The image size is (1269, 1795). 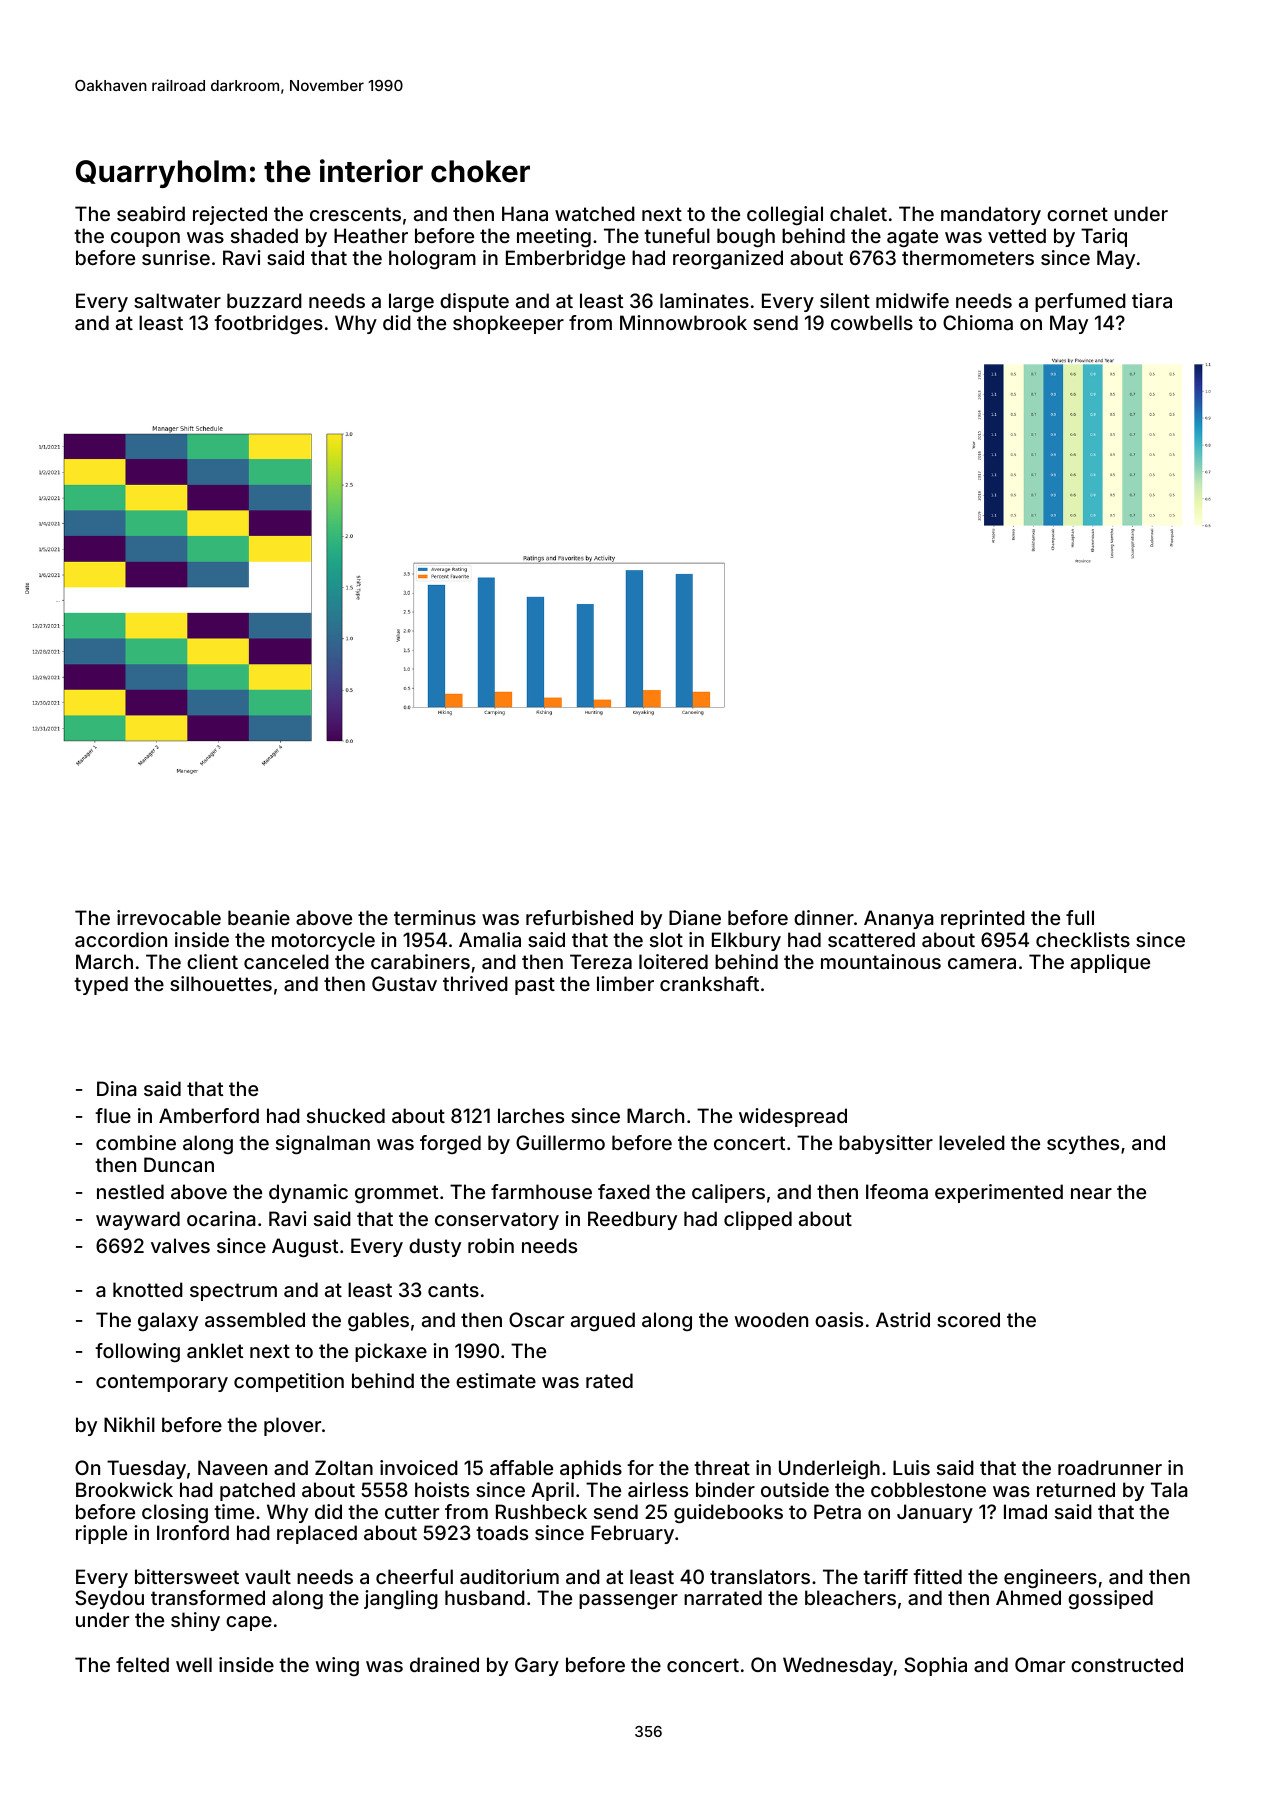 What do you see at coordinates (259, 917) in the screenshot?
I see `beanie` at bounding box center [259, 917].
